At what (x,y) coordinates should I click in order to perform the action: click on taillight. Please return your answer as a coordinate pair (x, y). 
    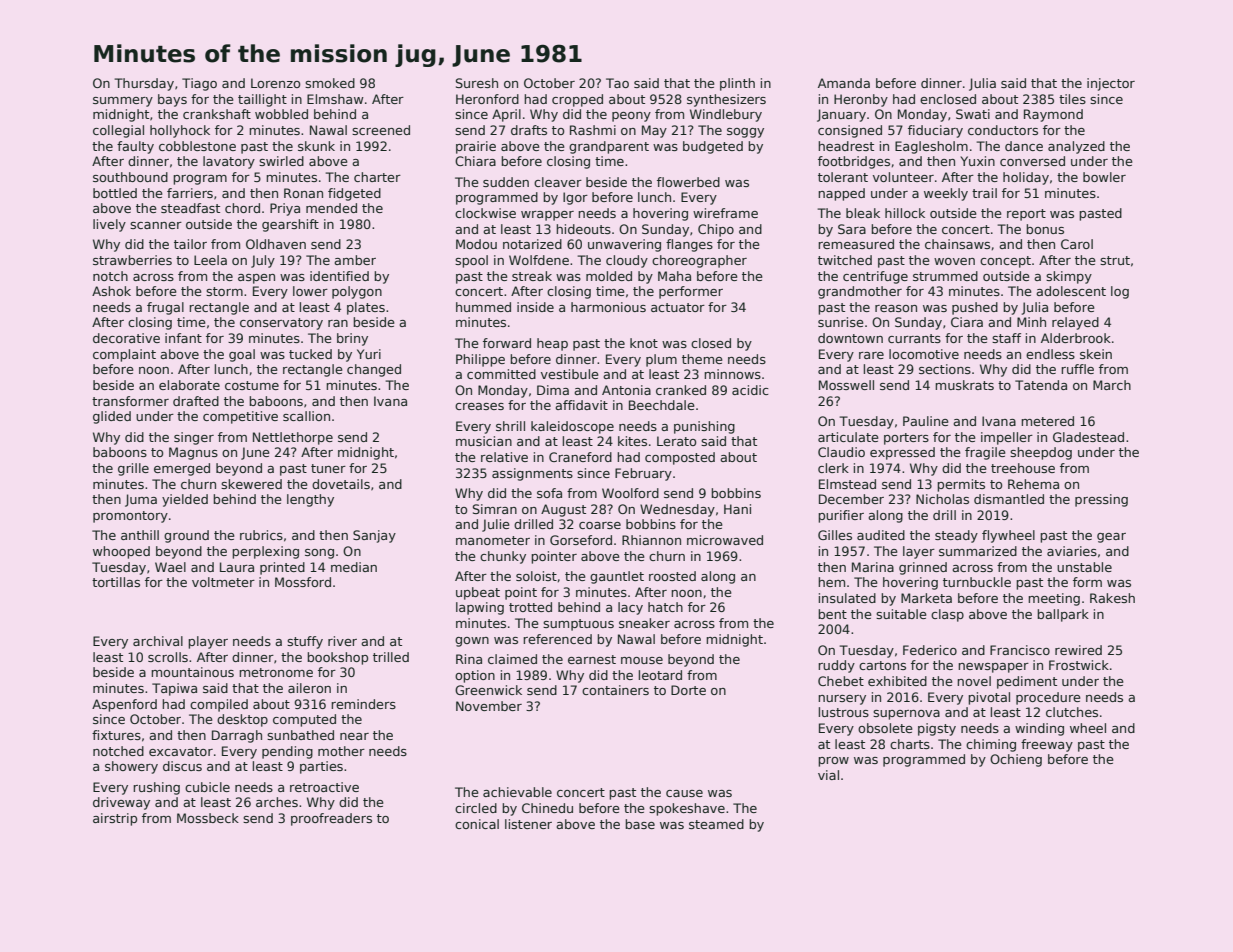
    Looking at the image, I should click on (262, 100).
